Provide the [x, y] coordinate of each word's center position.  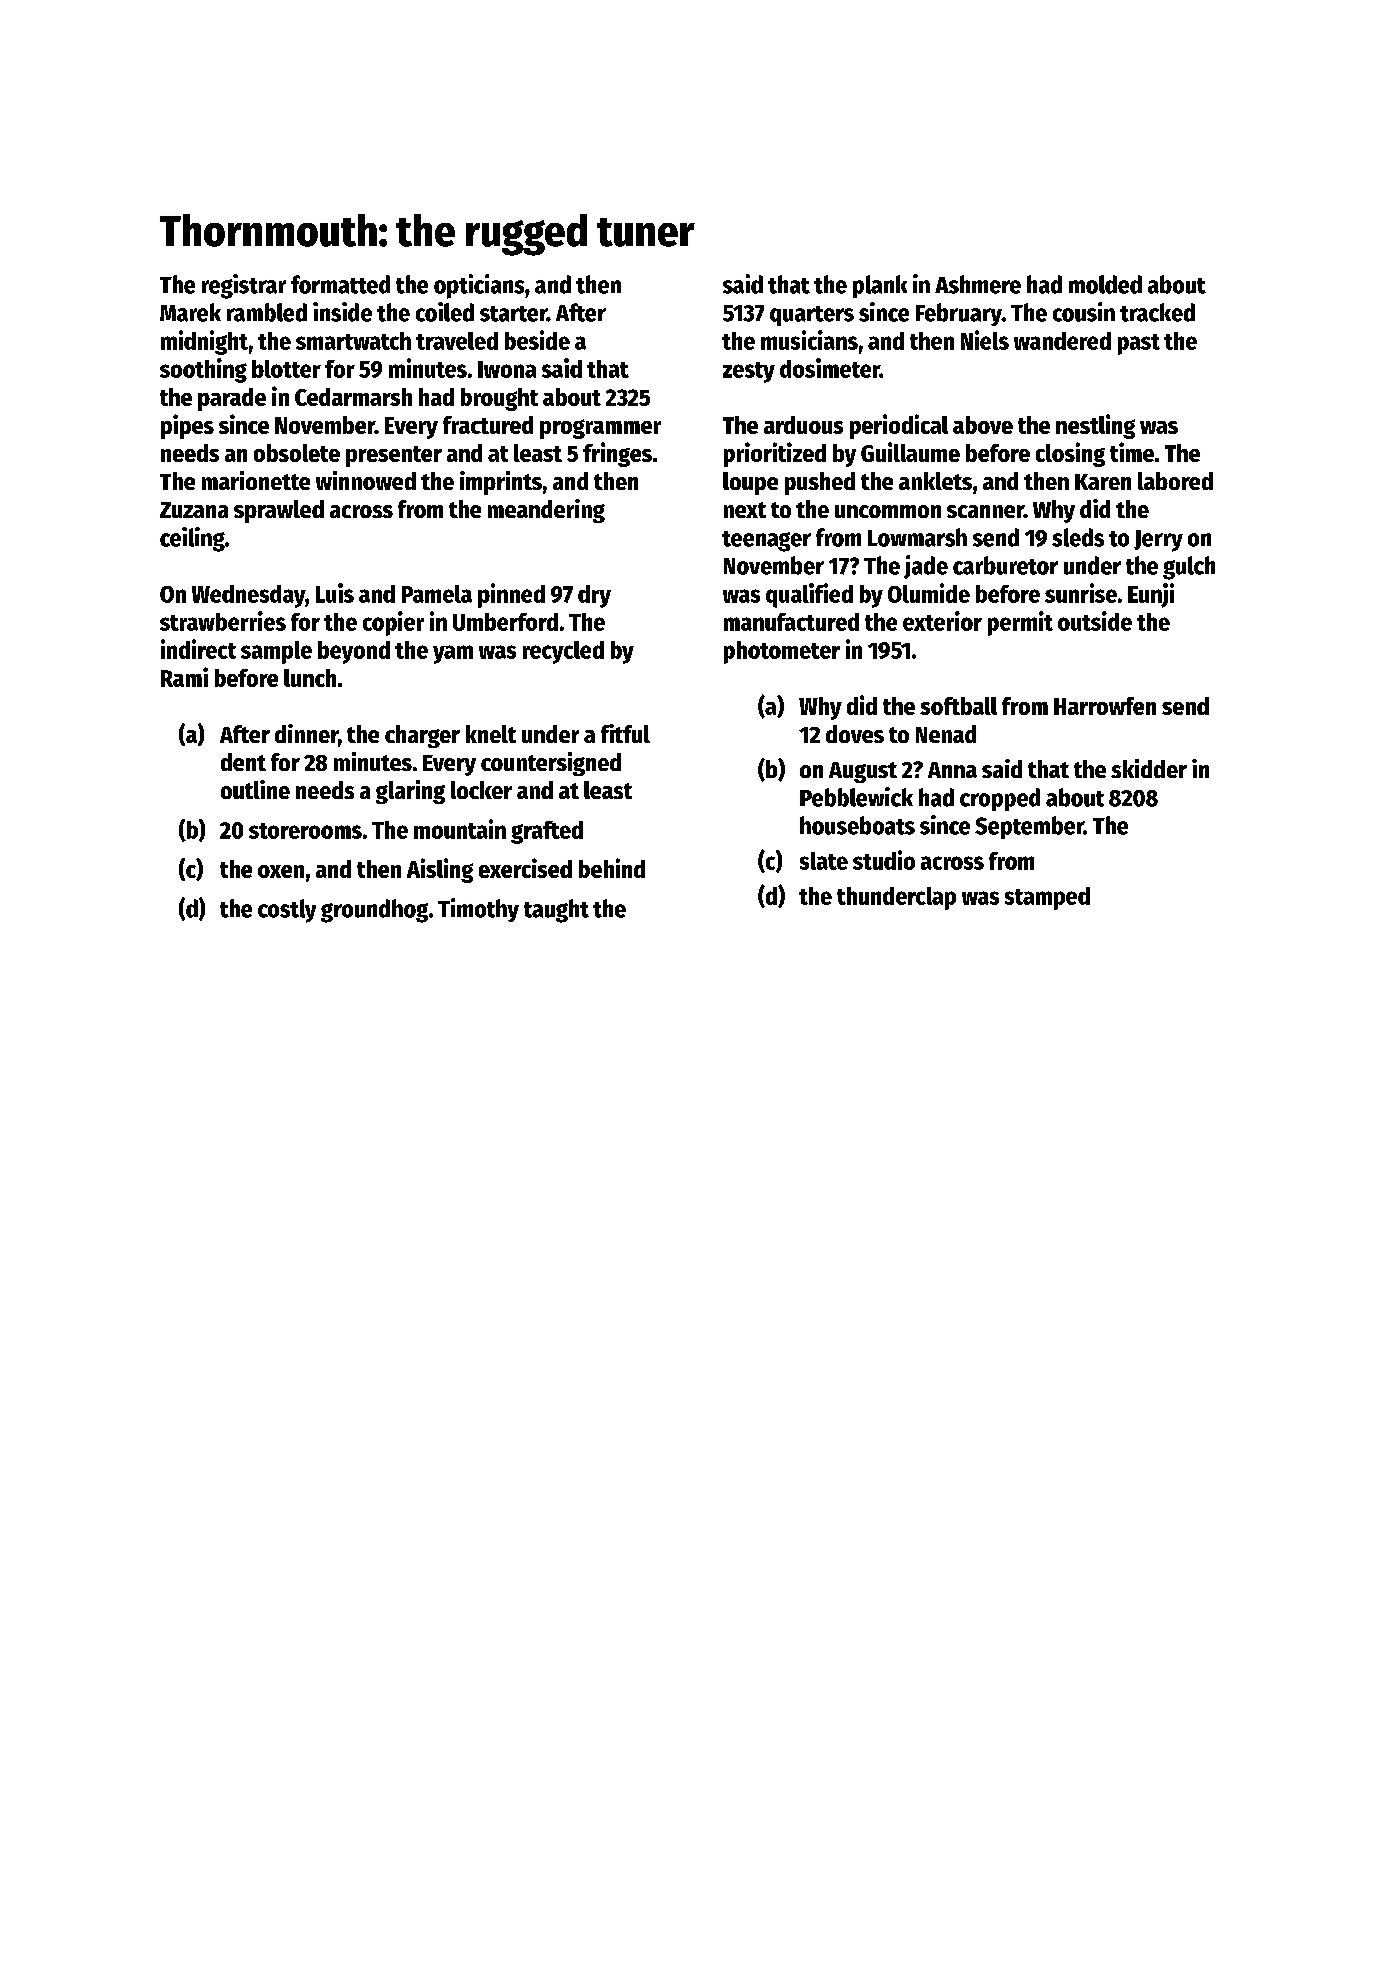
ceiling [192, 539]
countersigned [551, 764]
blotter [286, 369]
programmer [600, 429]
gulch [1189, 568]
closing [1070, 454]
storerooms [305, 831]
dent [243, 762]
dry [594, 596]
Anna [952, 770]
